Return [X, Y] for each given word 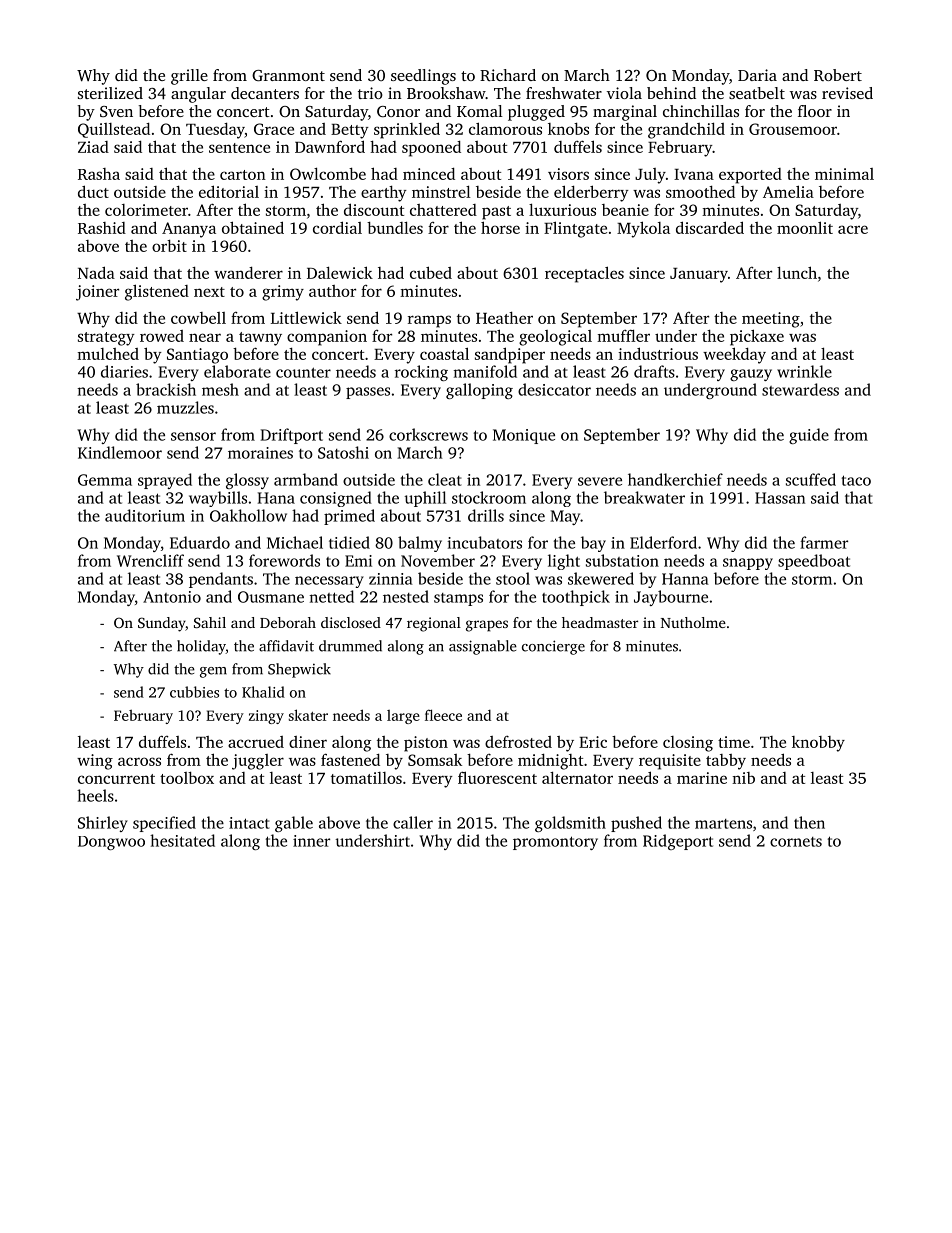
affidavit [286, 646]
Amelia [788, 191]
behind [671, 93]
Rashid [102, 228]
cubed [431, 272]
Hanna [685, 579]
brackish [166, 389]
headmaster [600, 622]
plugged [536, 113]
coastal [444, 353]
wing [95, 762]
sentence [239, 148]
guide [809, 436]
